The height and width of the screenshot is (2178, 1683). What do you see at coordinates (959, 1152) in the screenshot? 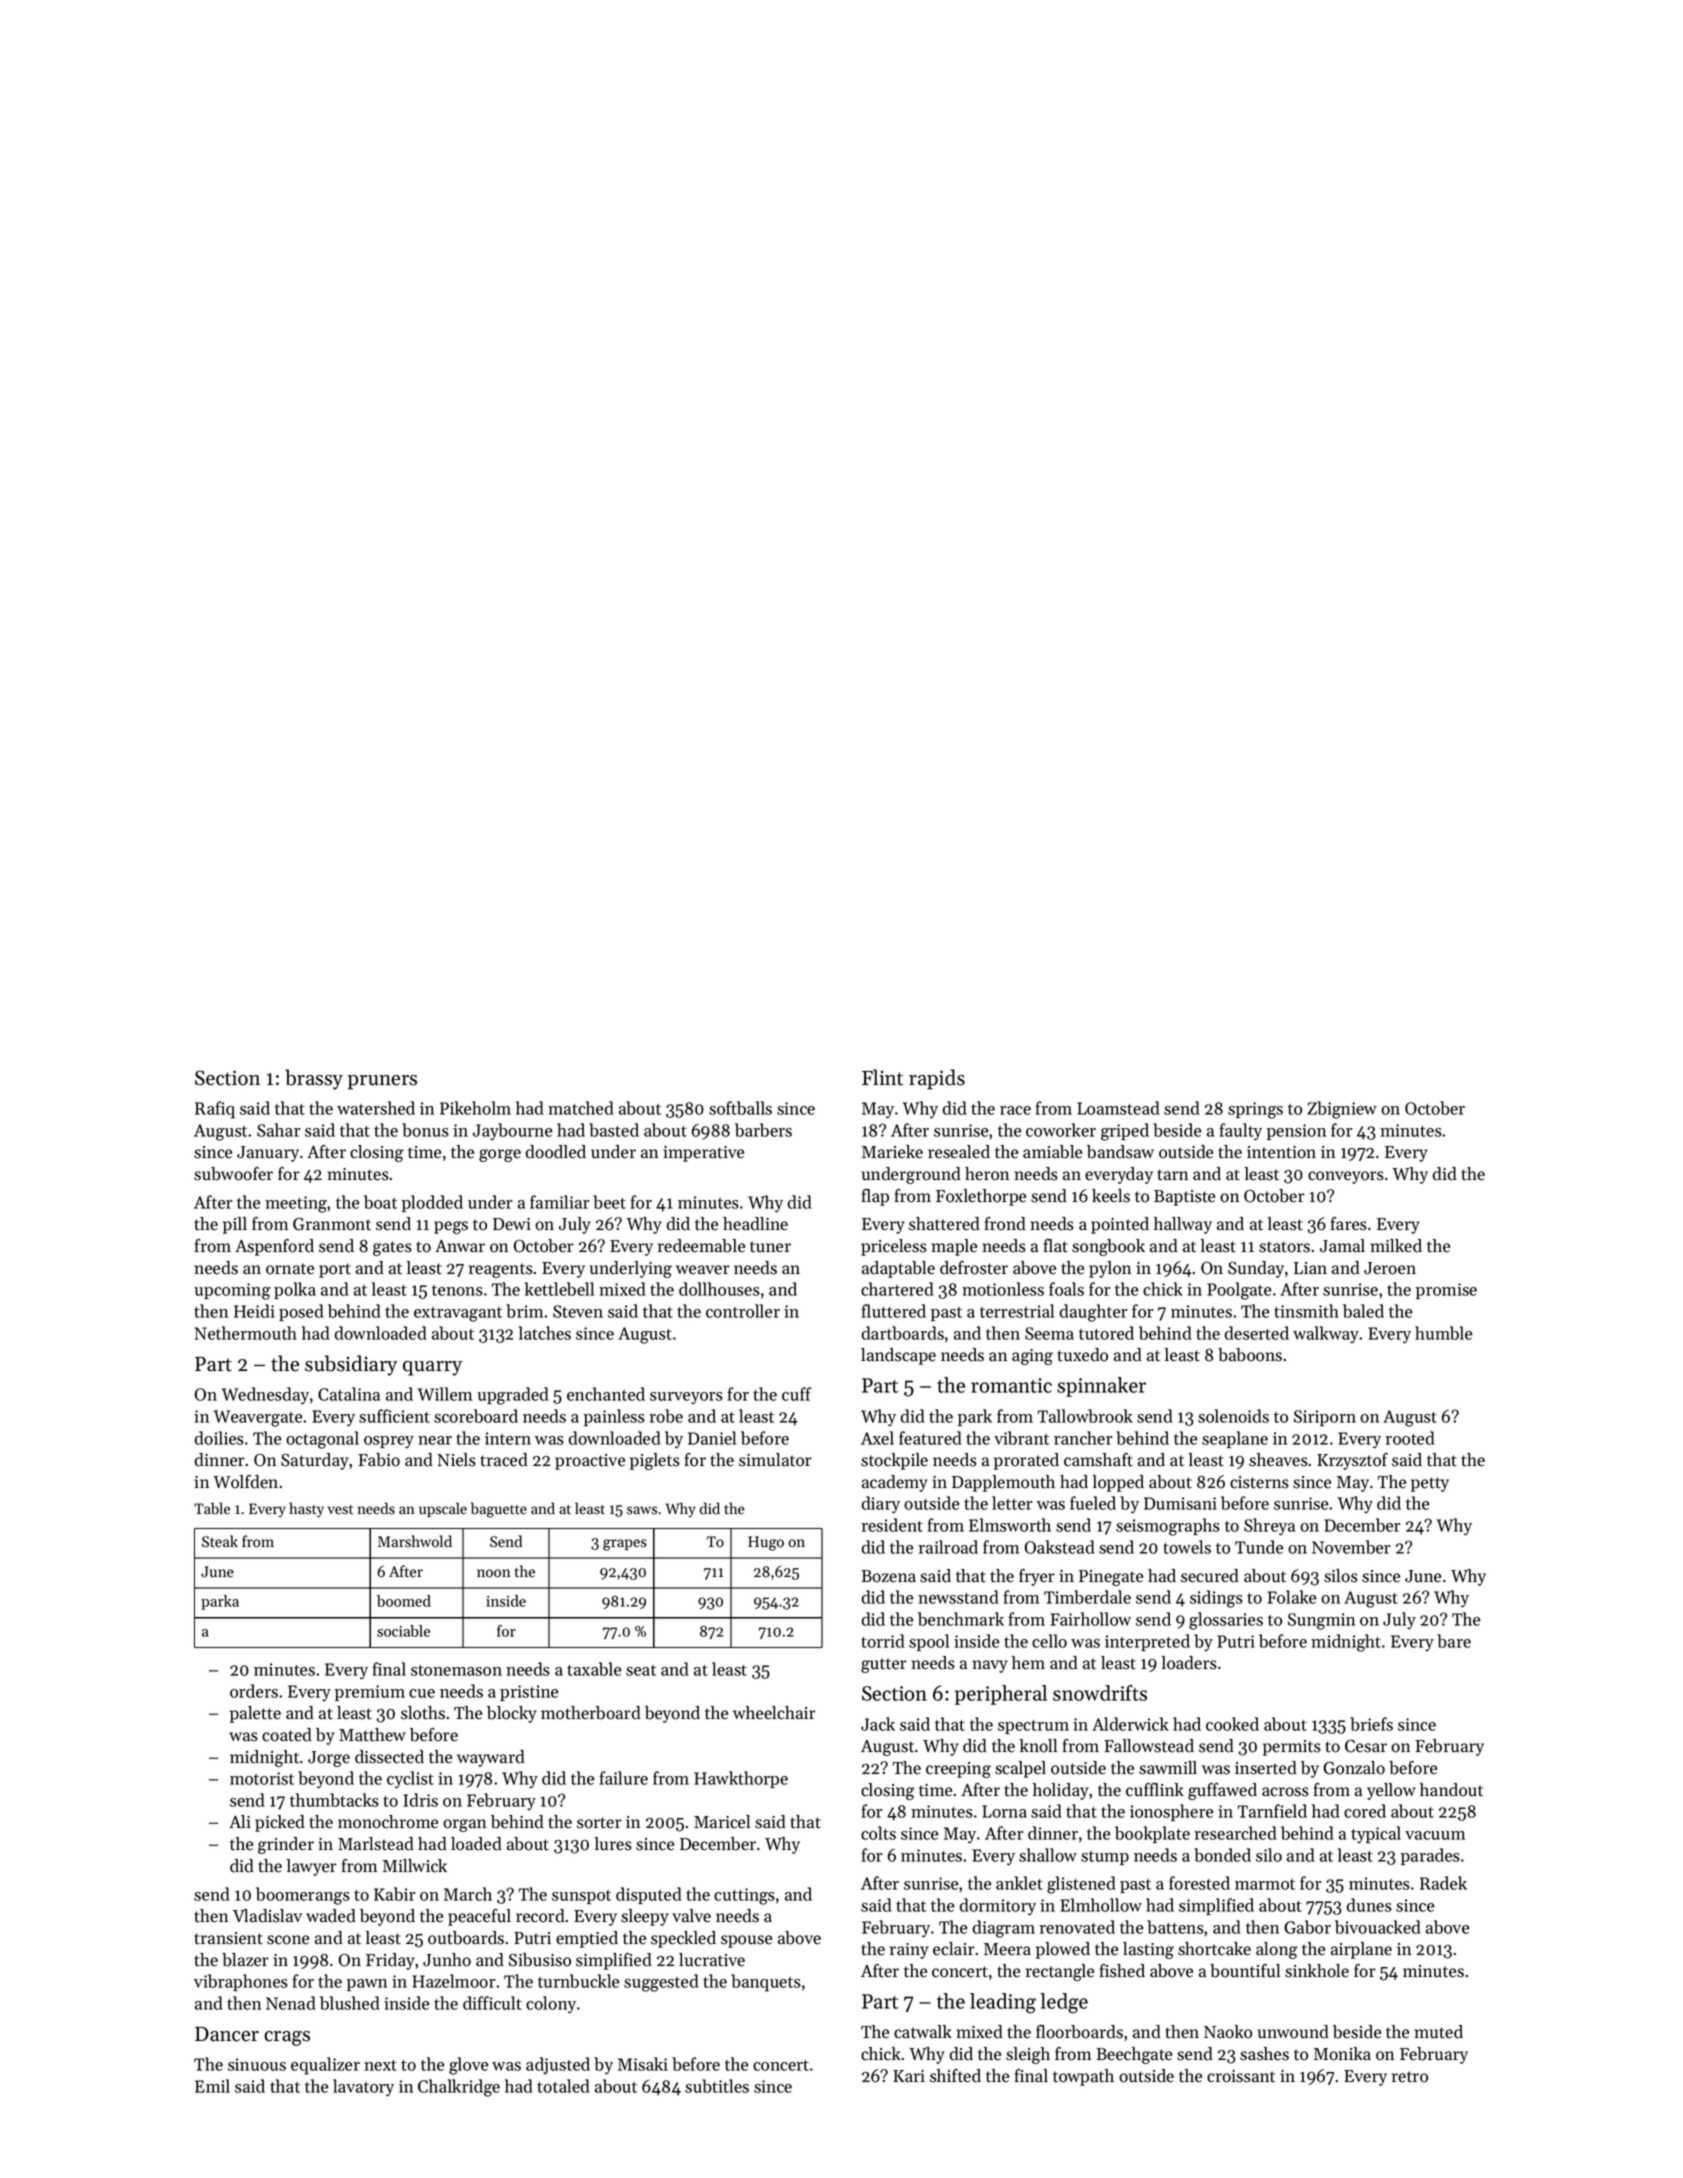
I see `resealed` at bounding box center [959, 1152].
